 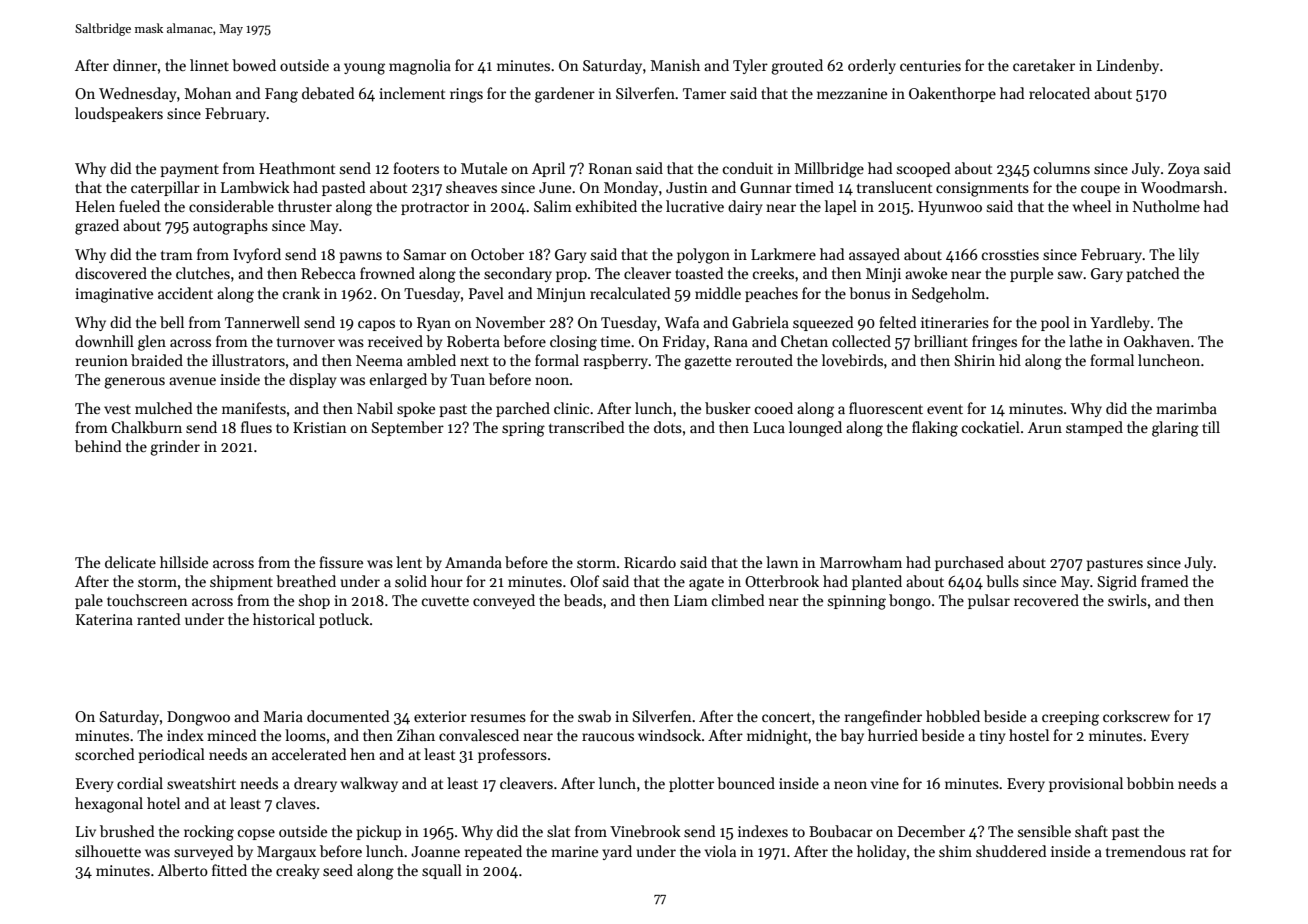 What do you see at coordinates (442, 871) in the document?
I see `squall` at bounding box center [442, 871].
